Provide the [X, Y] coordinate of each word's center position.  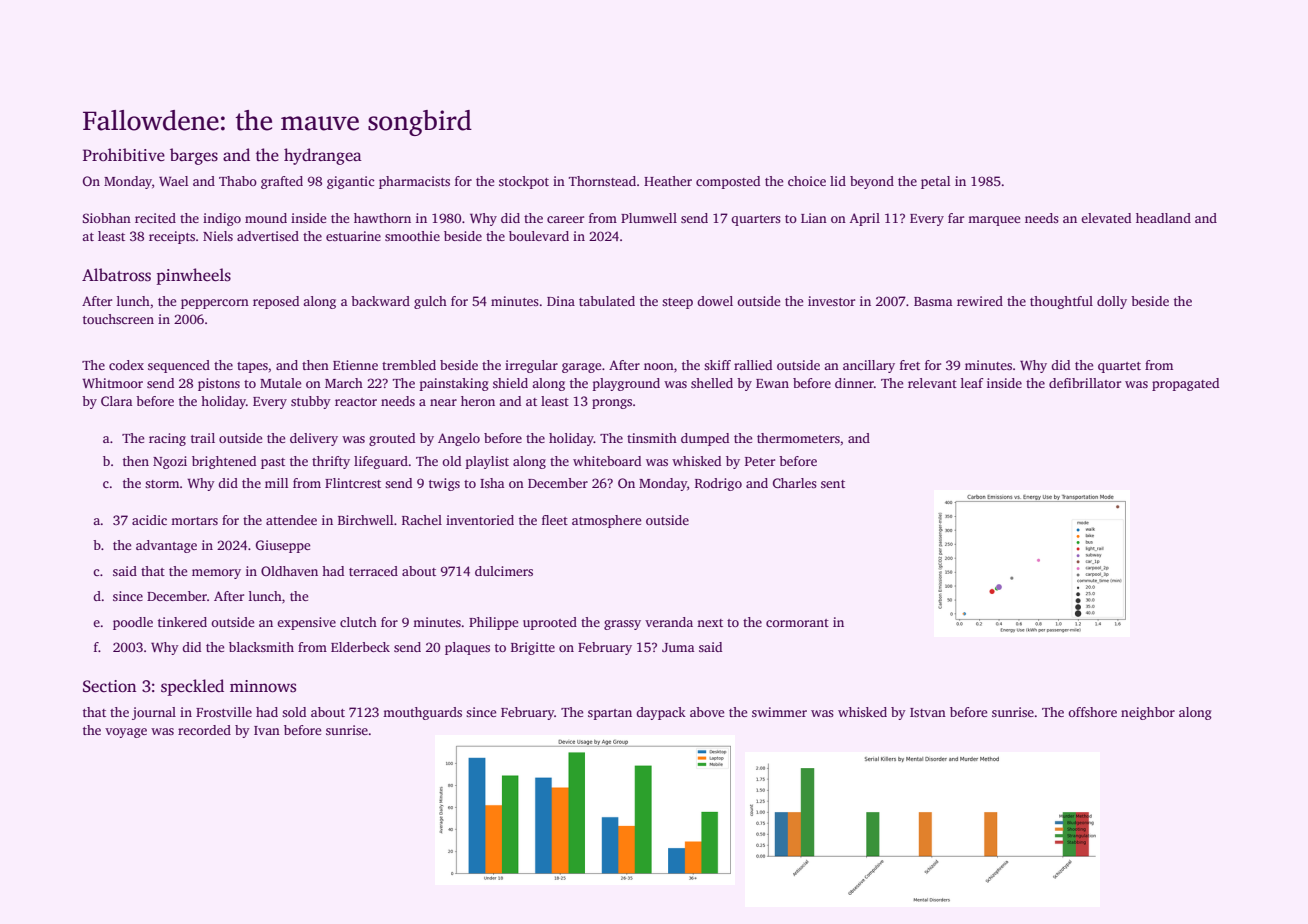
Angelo [459, 439]
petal [935, 182]
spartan [610, 714]
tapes [252, 367]
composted [728, 182]
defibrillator [1085, 383]
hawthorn [382, 218]
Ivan [267, 730]
